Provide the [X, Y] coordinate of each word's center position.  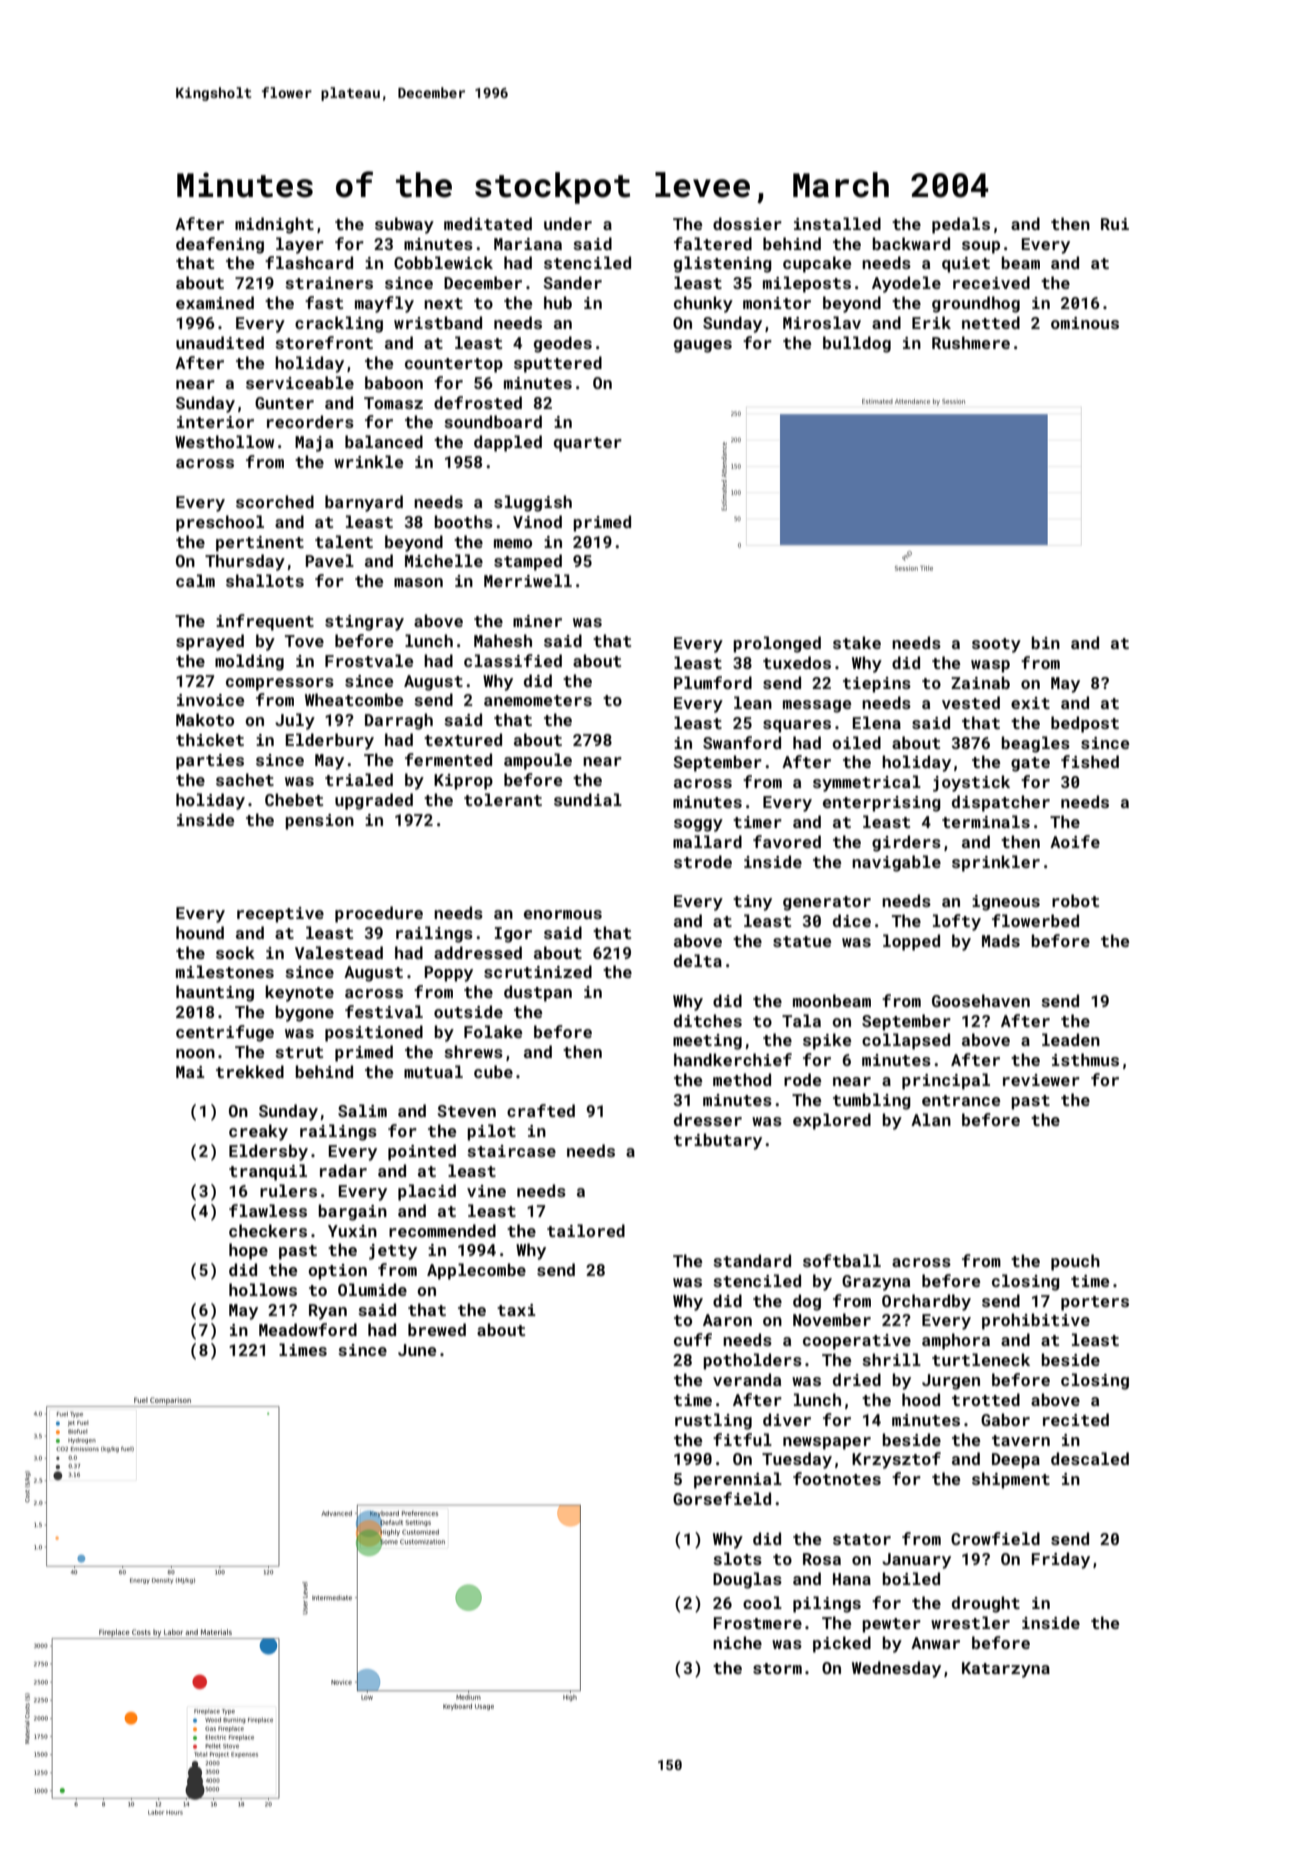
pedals [961, 225]
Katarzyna [1006, 1670]
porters [1095, 1303]
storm [777, 1668]
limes [303, 1349]
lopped [911, 942]
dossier [747, 223]
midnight [274, 225]
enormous [563, 914]
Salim [362, 1110]
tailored [586, 1230]
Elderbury [330, 741]
